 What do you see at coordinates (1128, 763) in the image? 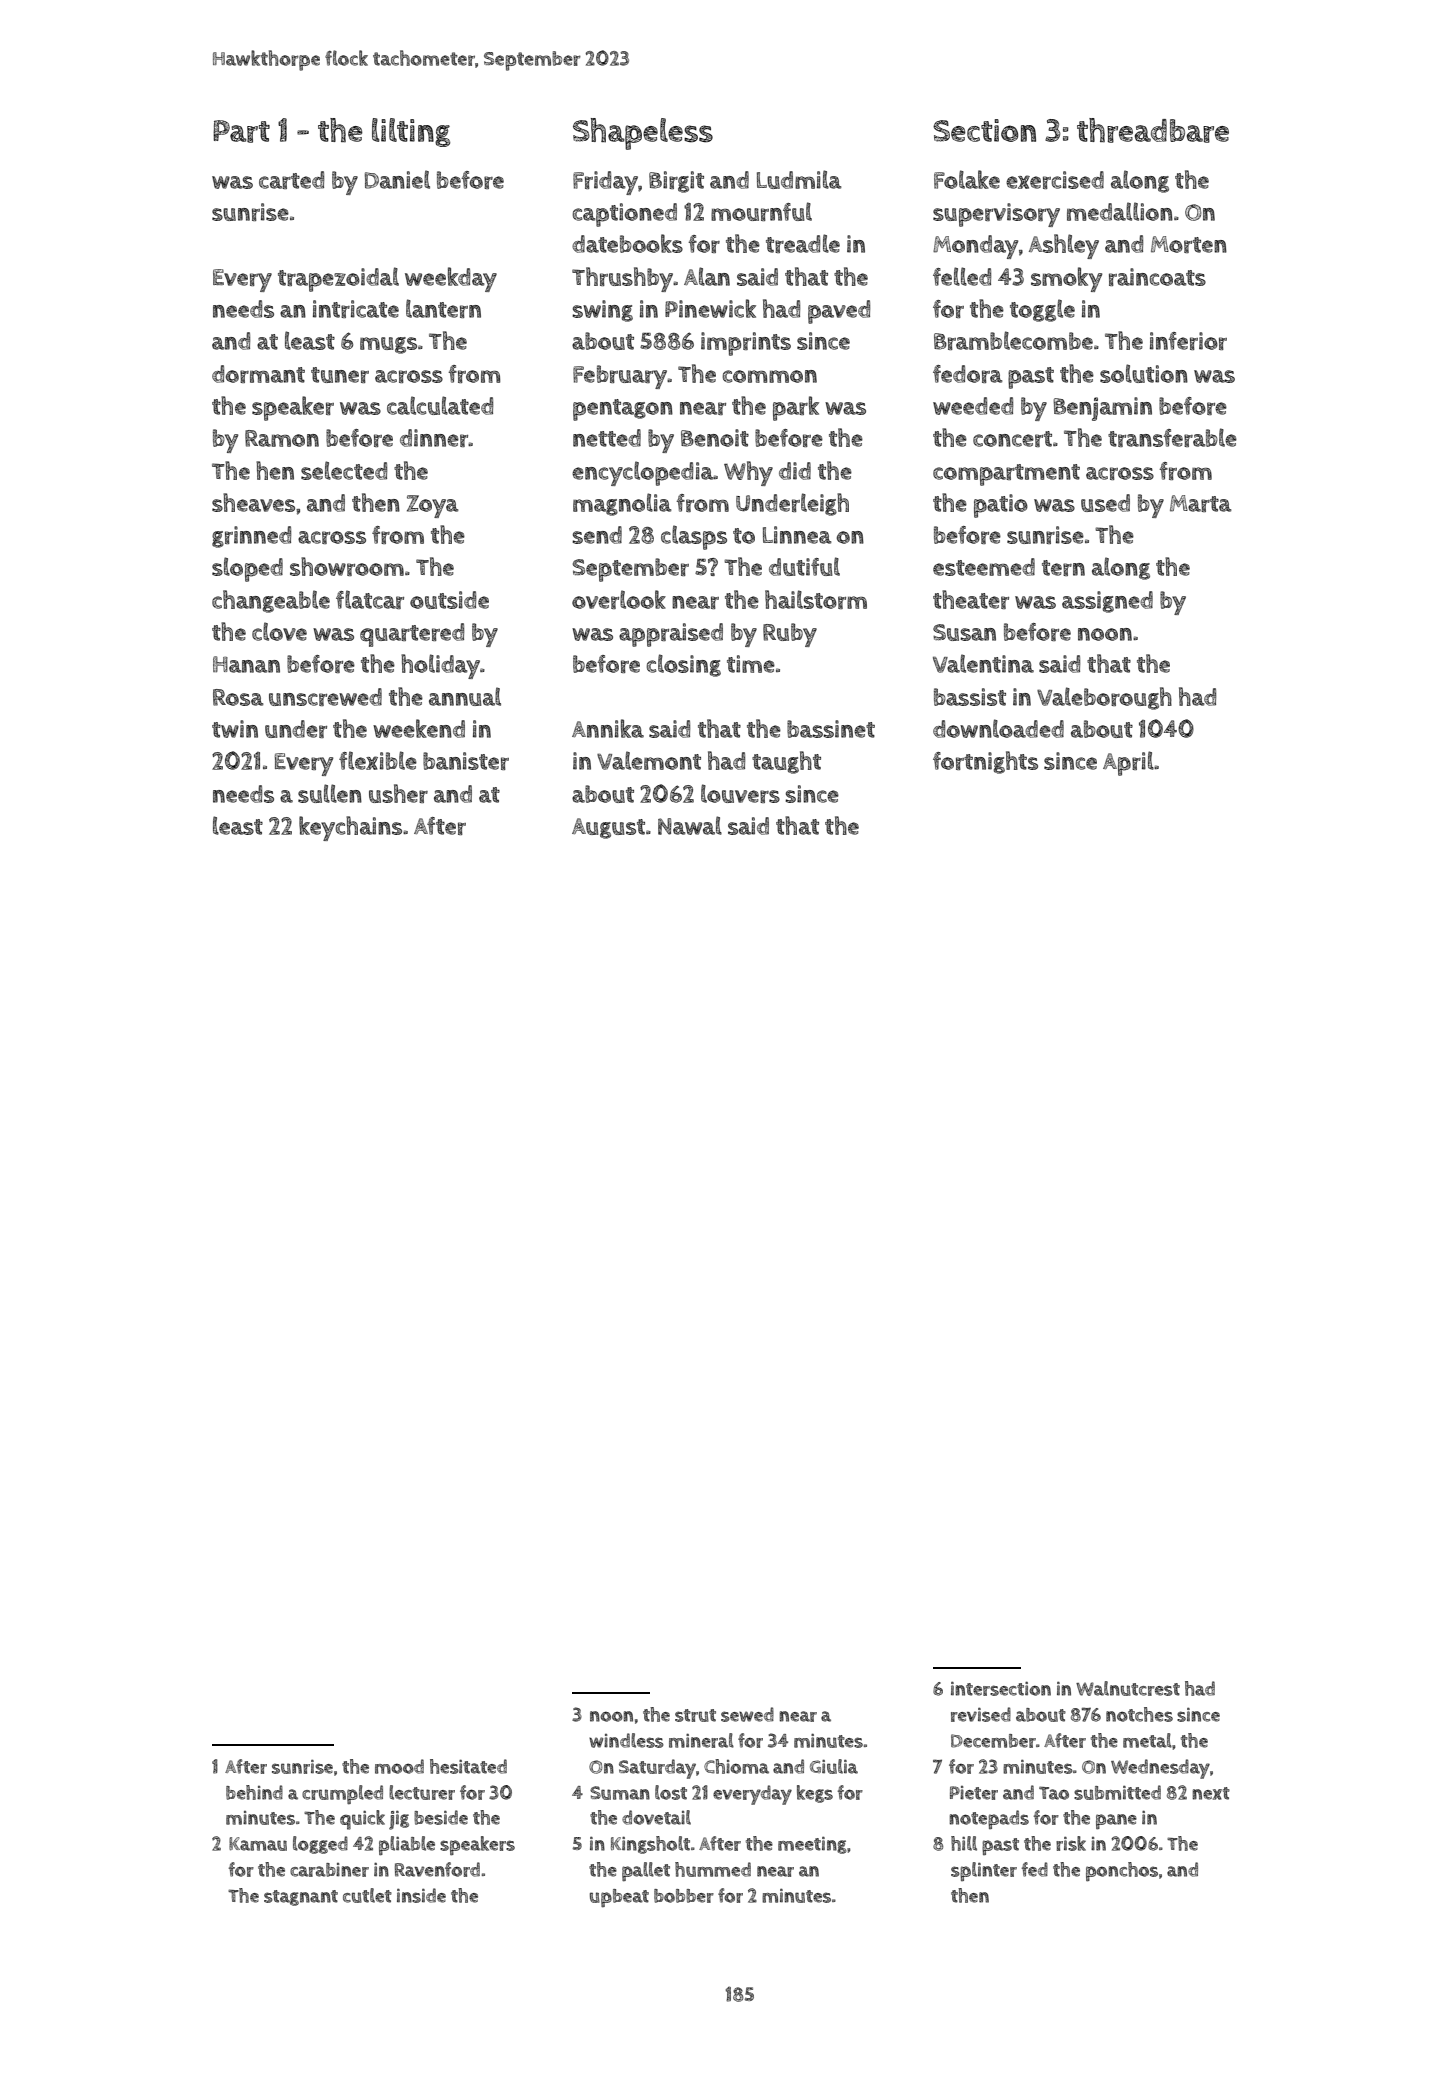
I see `April` at bounding box center [1128, 763].
